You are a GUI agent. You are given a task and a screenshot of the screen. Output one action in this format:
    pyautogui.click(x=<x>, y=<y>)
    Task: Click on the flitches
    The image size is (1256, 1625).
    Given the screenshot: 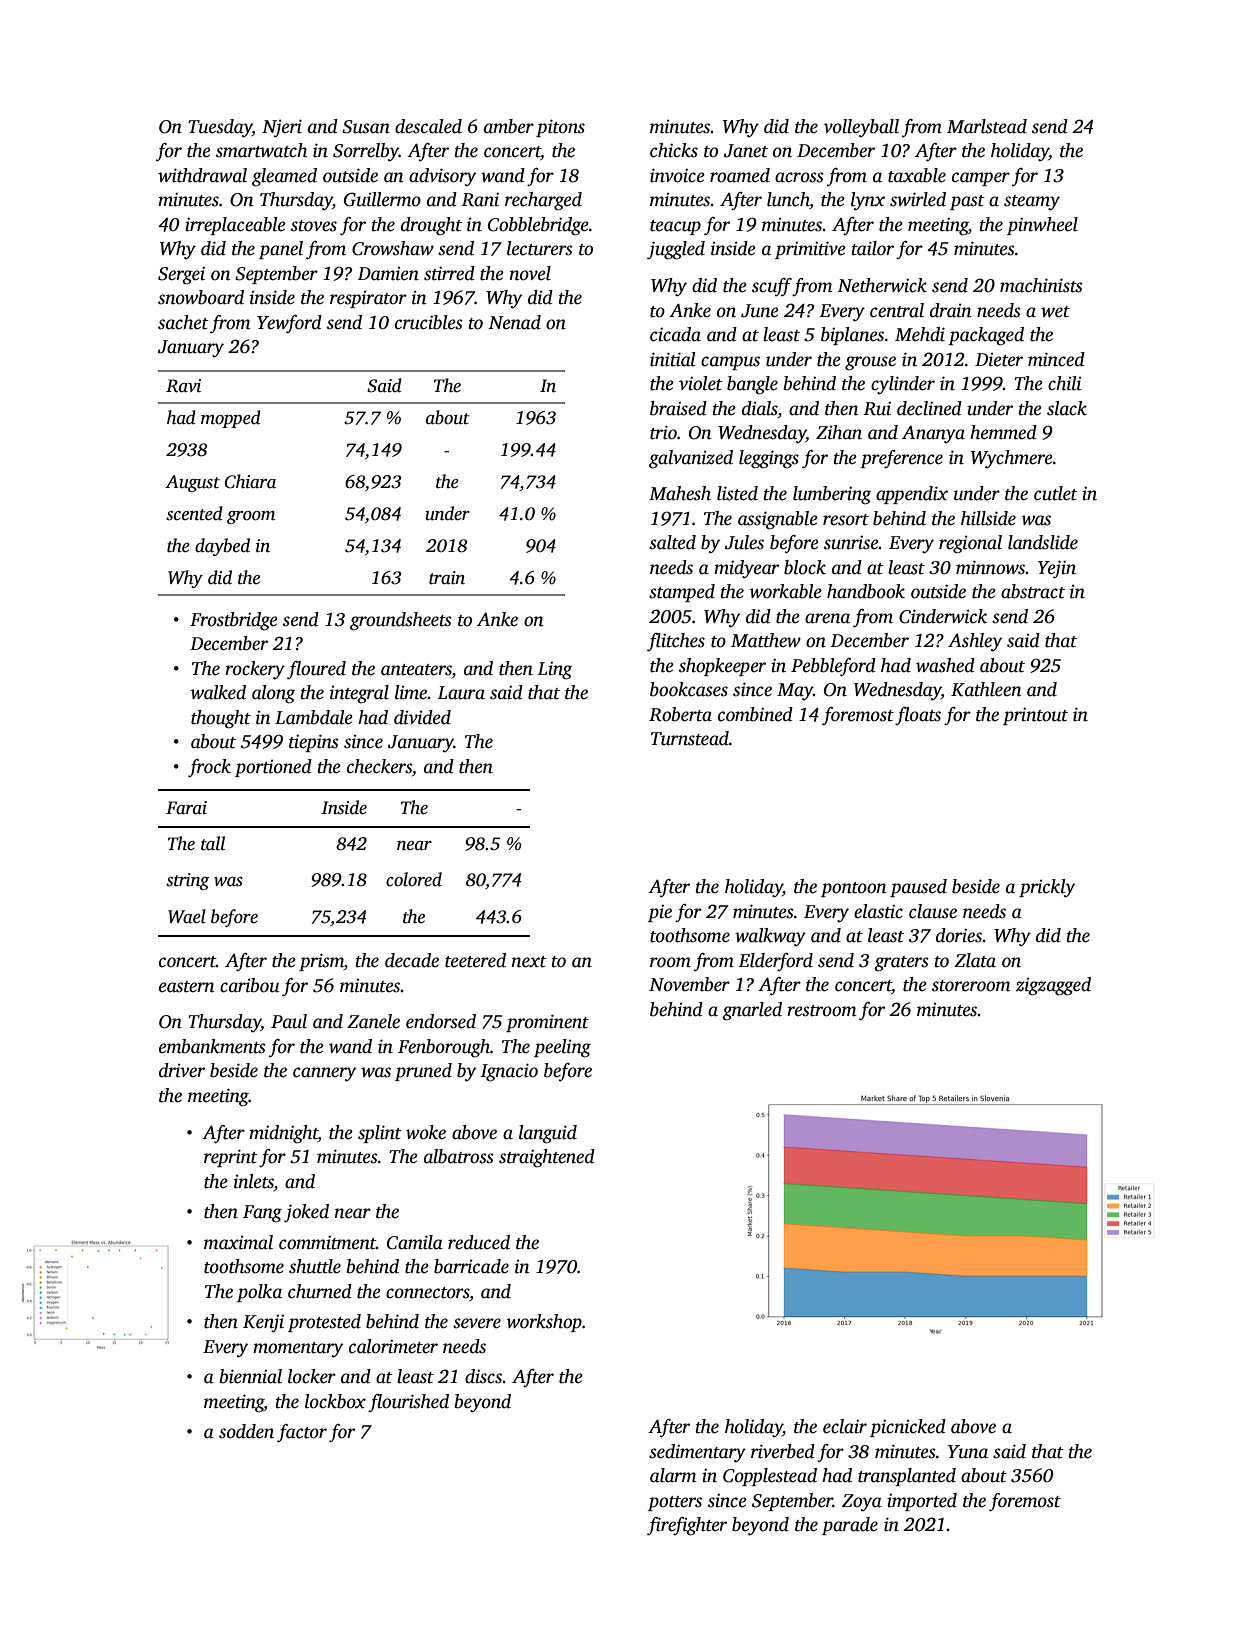 What is the action you would take?
    pyautogui.click(x=676, y=642)
